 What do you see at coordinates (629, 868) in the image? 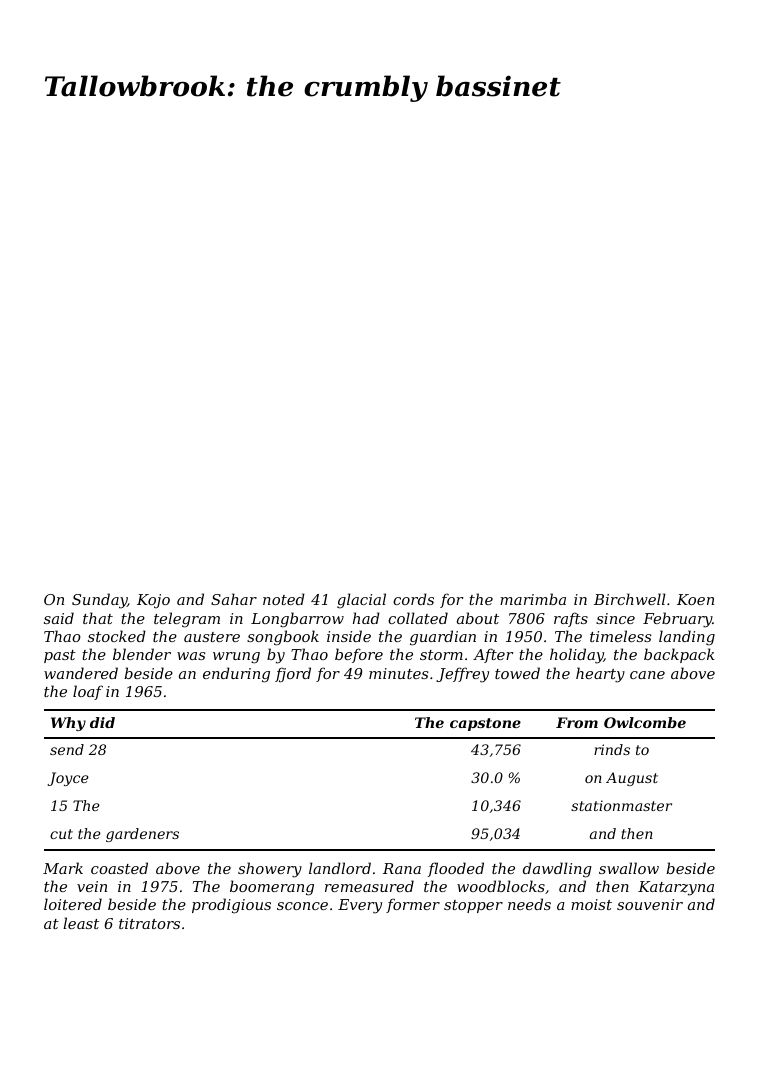
I see `swallow` at bounding box center [629, 868].
